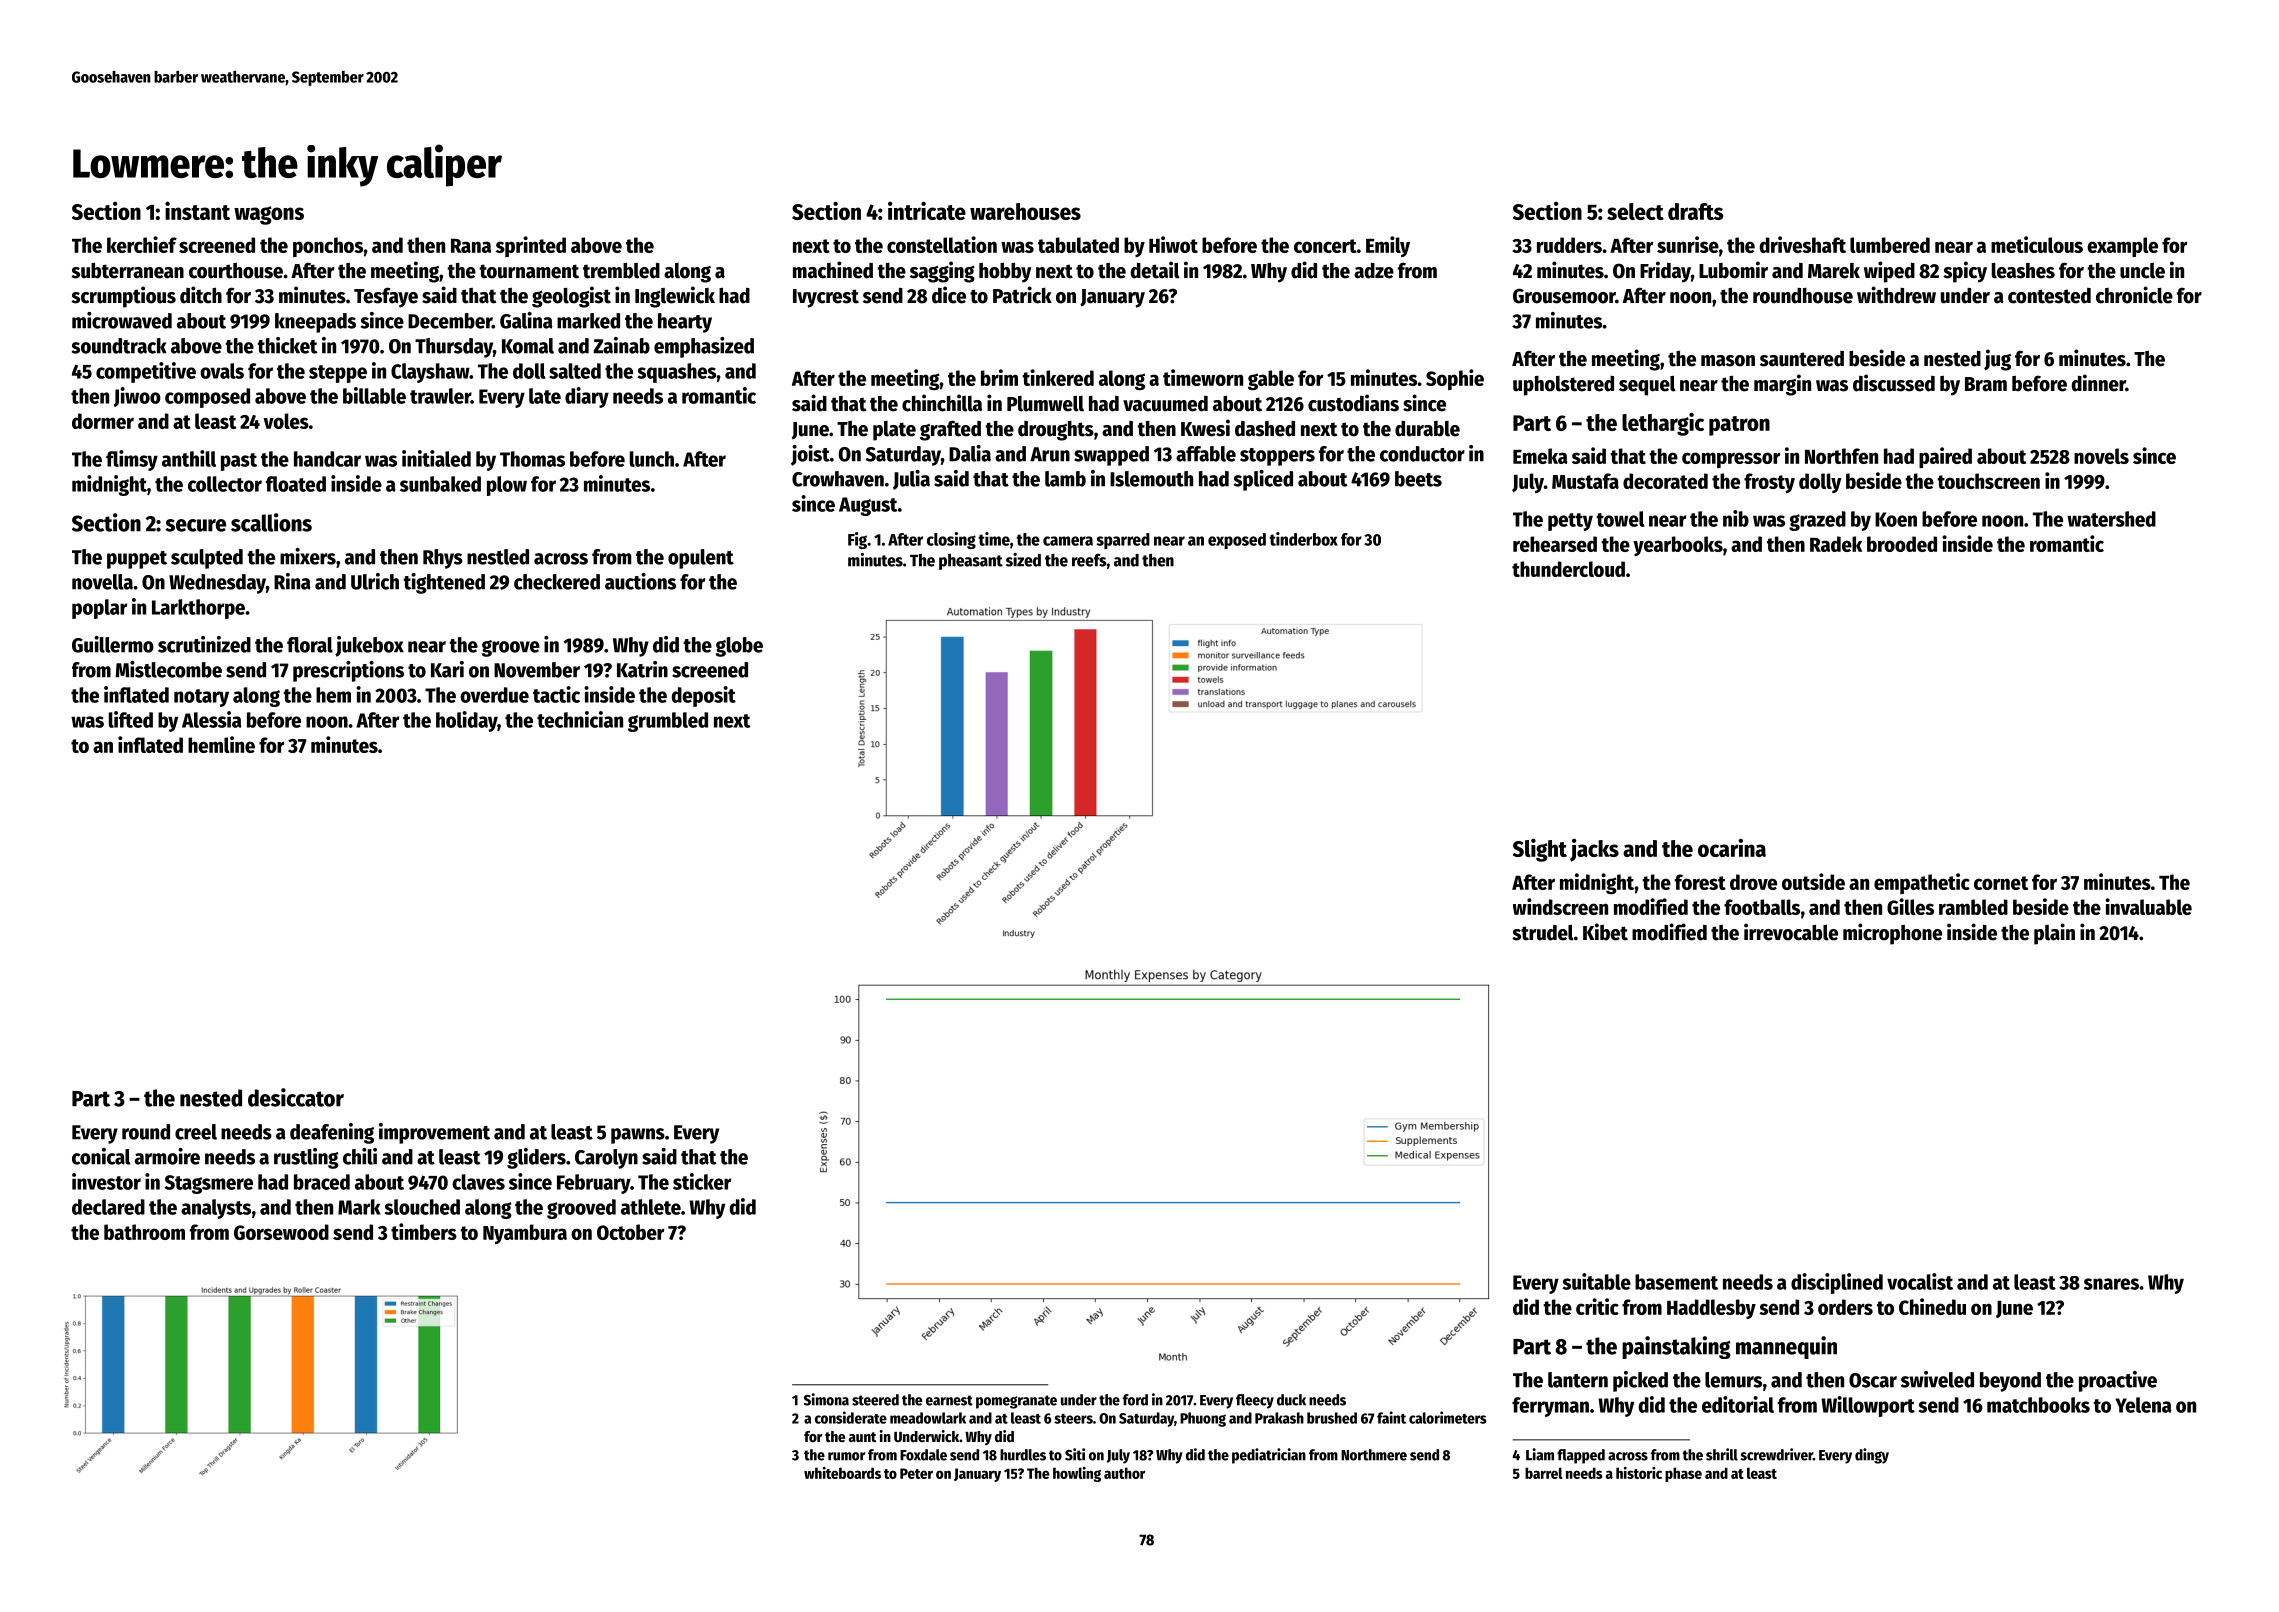 This document has width=2279, height=1612. What do you see at coordinates (2054, 934) in the document?
I see `plain` at bounding box center [2054, 934].
